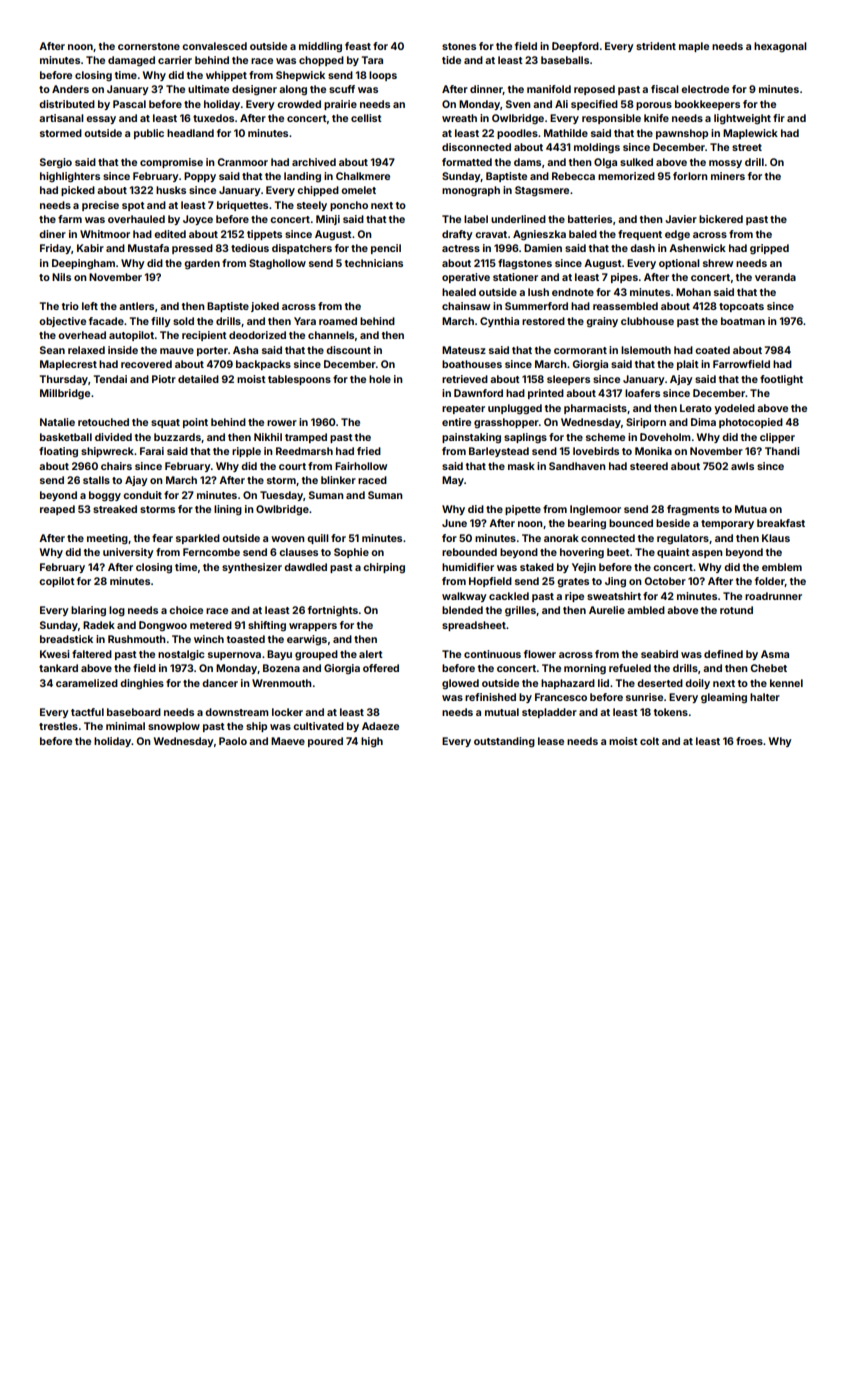 Image resolution: width=849 pixels, height=1400 pixels. I want to click on inside, so click(123, 350).
